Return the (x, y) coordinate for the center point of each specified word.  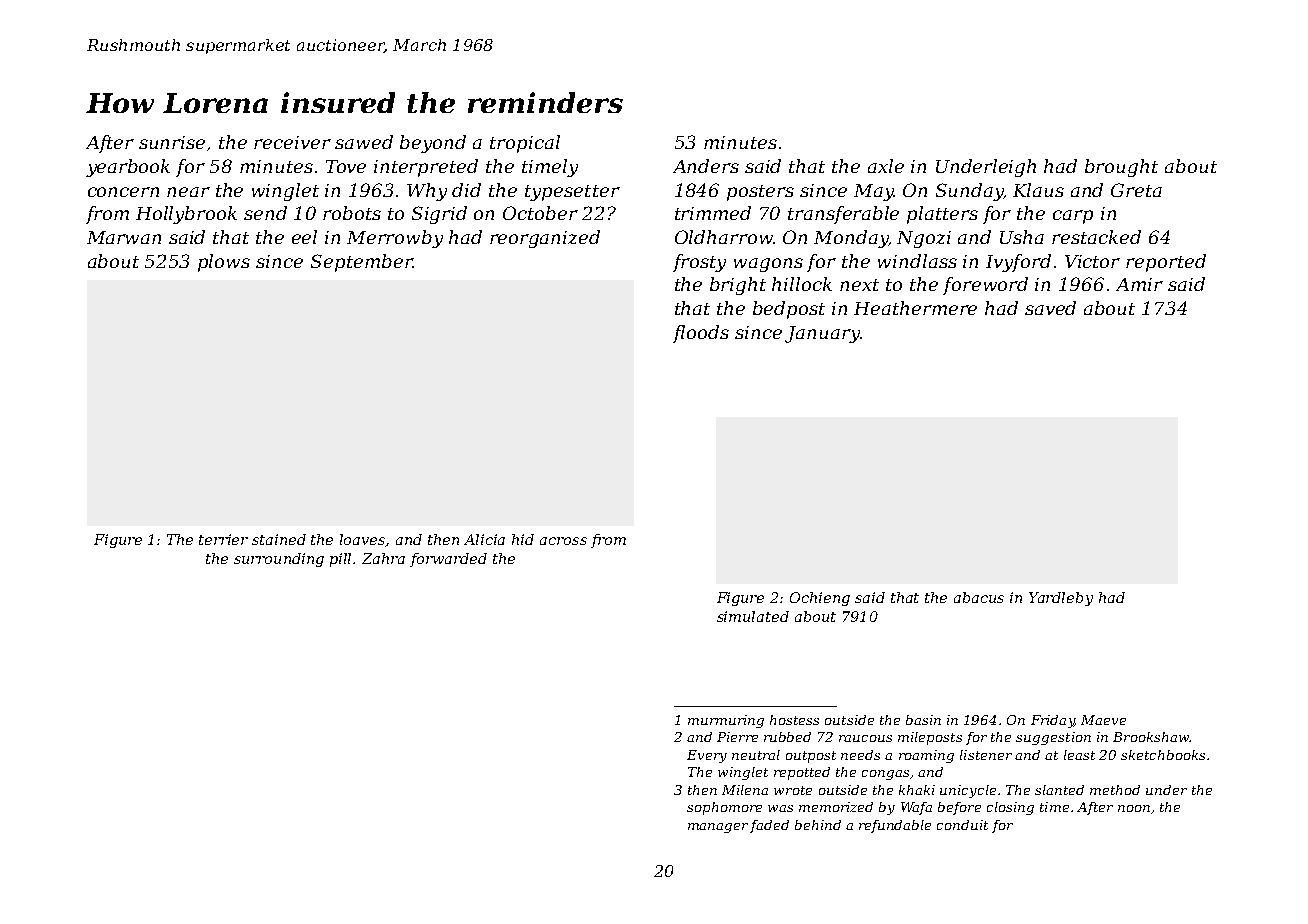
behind (818, 825)
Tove (346, 166)
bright (738, 286)
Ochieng (820, 599)
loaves (363, 540)
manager (718, 828)
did (466, 190)
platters (942, 215)
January (822, 334)
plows (224, 263)
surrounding (279, 560)
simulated (753, 616)
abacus (979, 597)
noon (1134, 808)
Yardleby (1061, 599)
